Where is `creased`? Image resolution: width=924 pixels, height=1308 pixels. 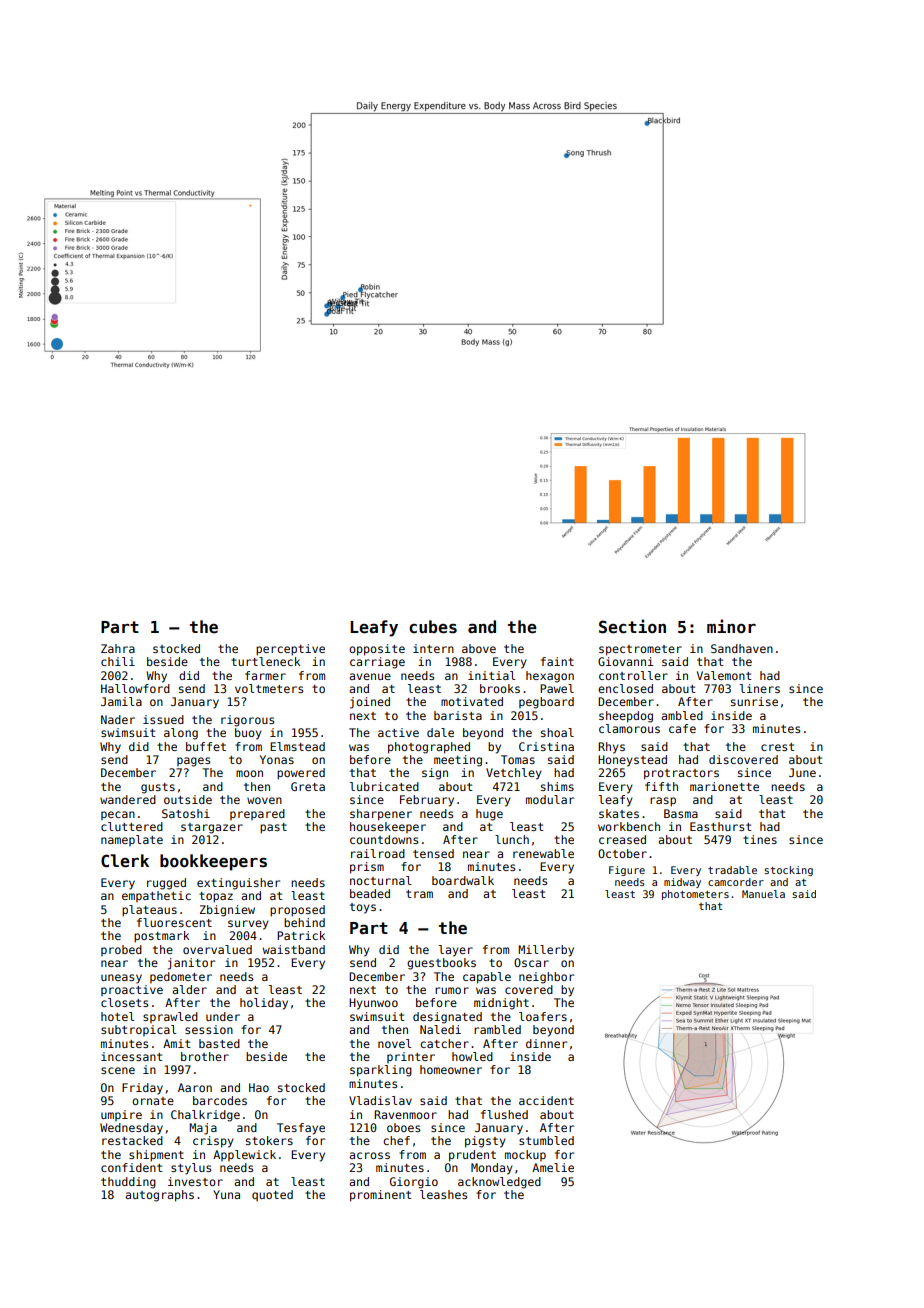
creased is located at coordinates (622, 839).
